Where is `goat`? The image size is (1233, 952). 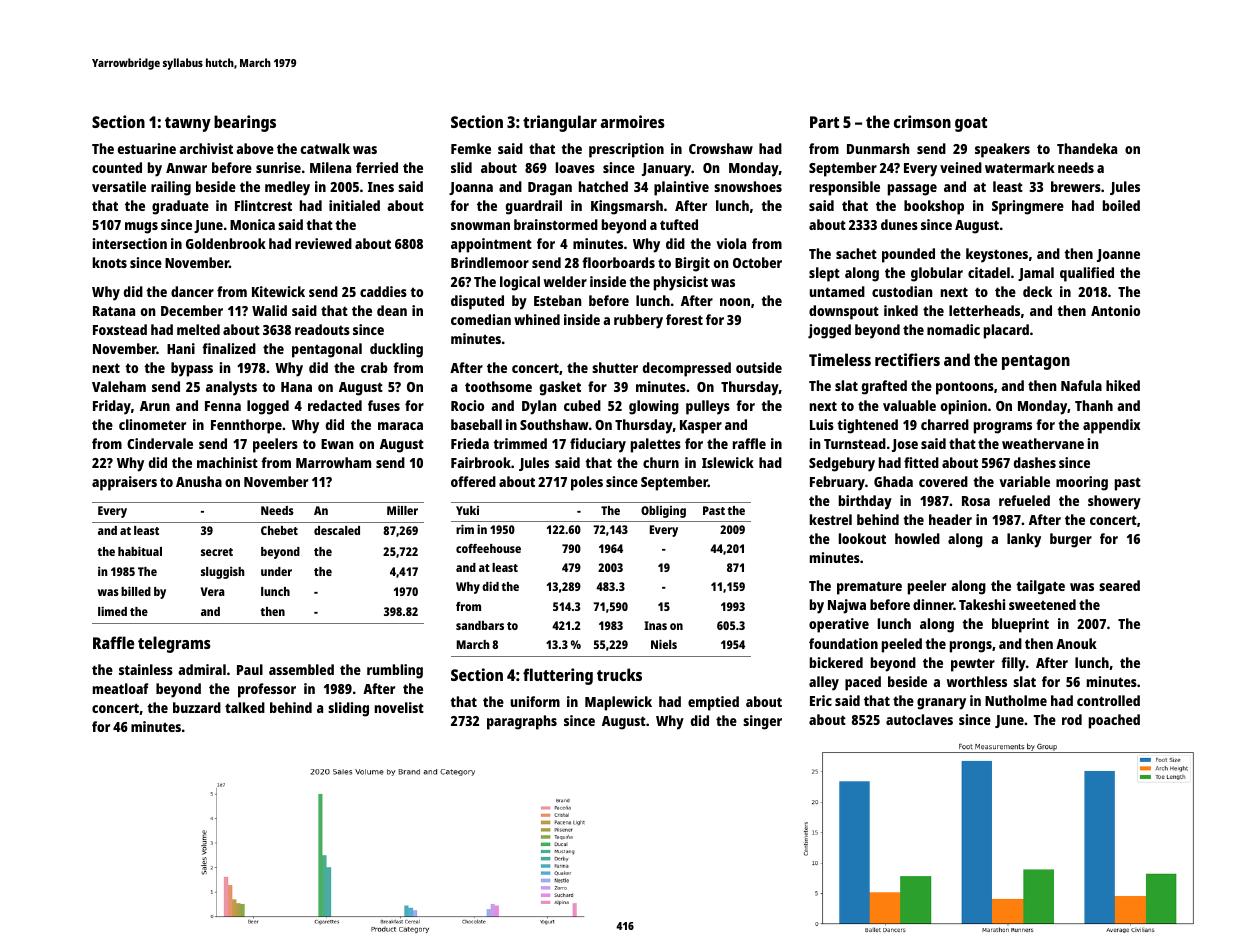
goat is located at coordinates (971, 124).
